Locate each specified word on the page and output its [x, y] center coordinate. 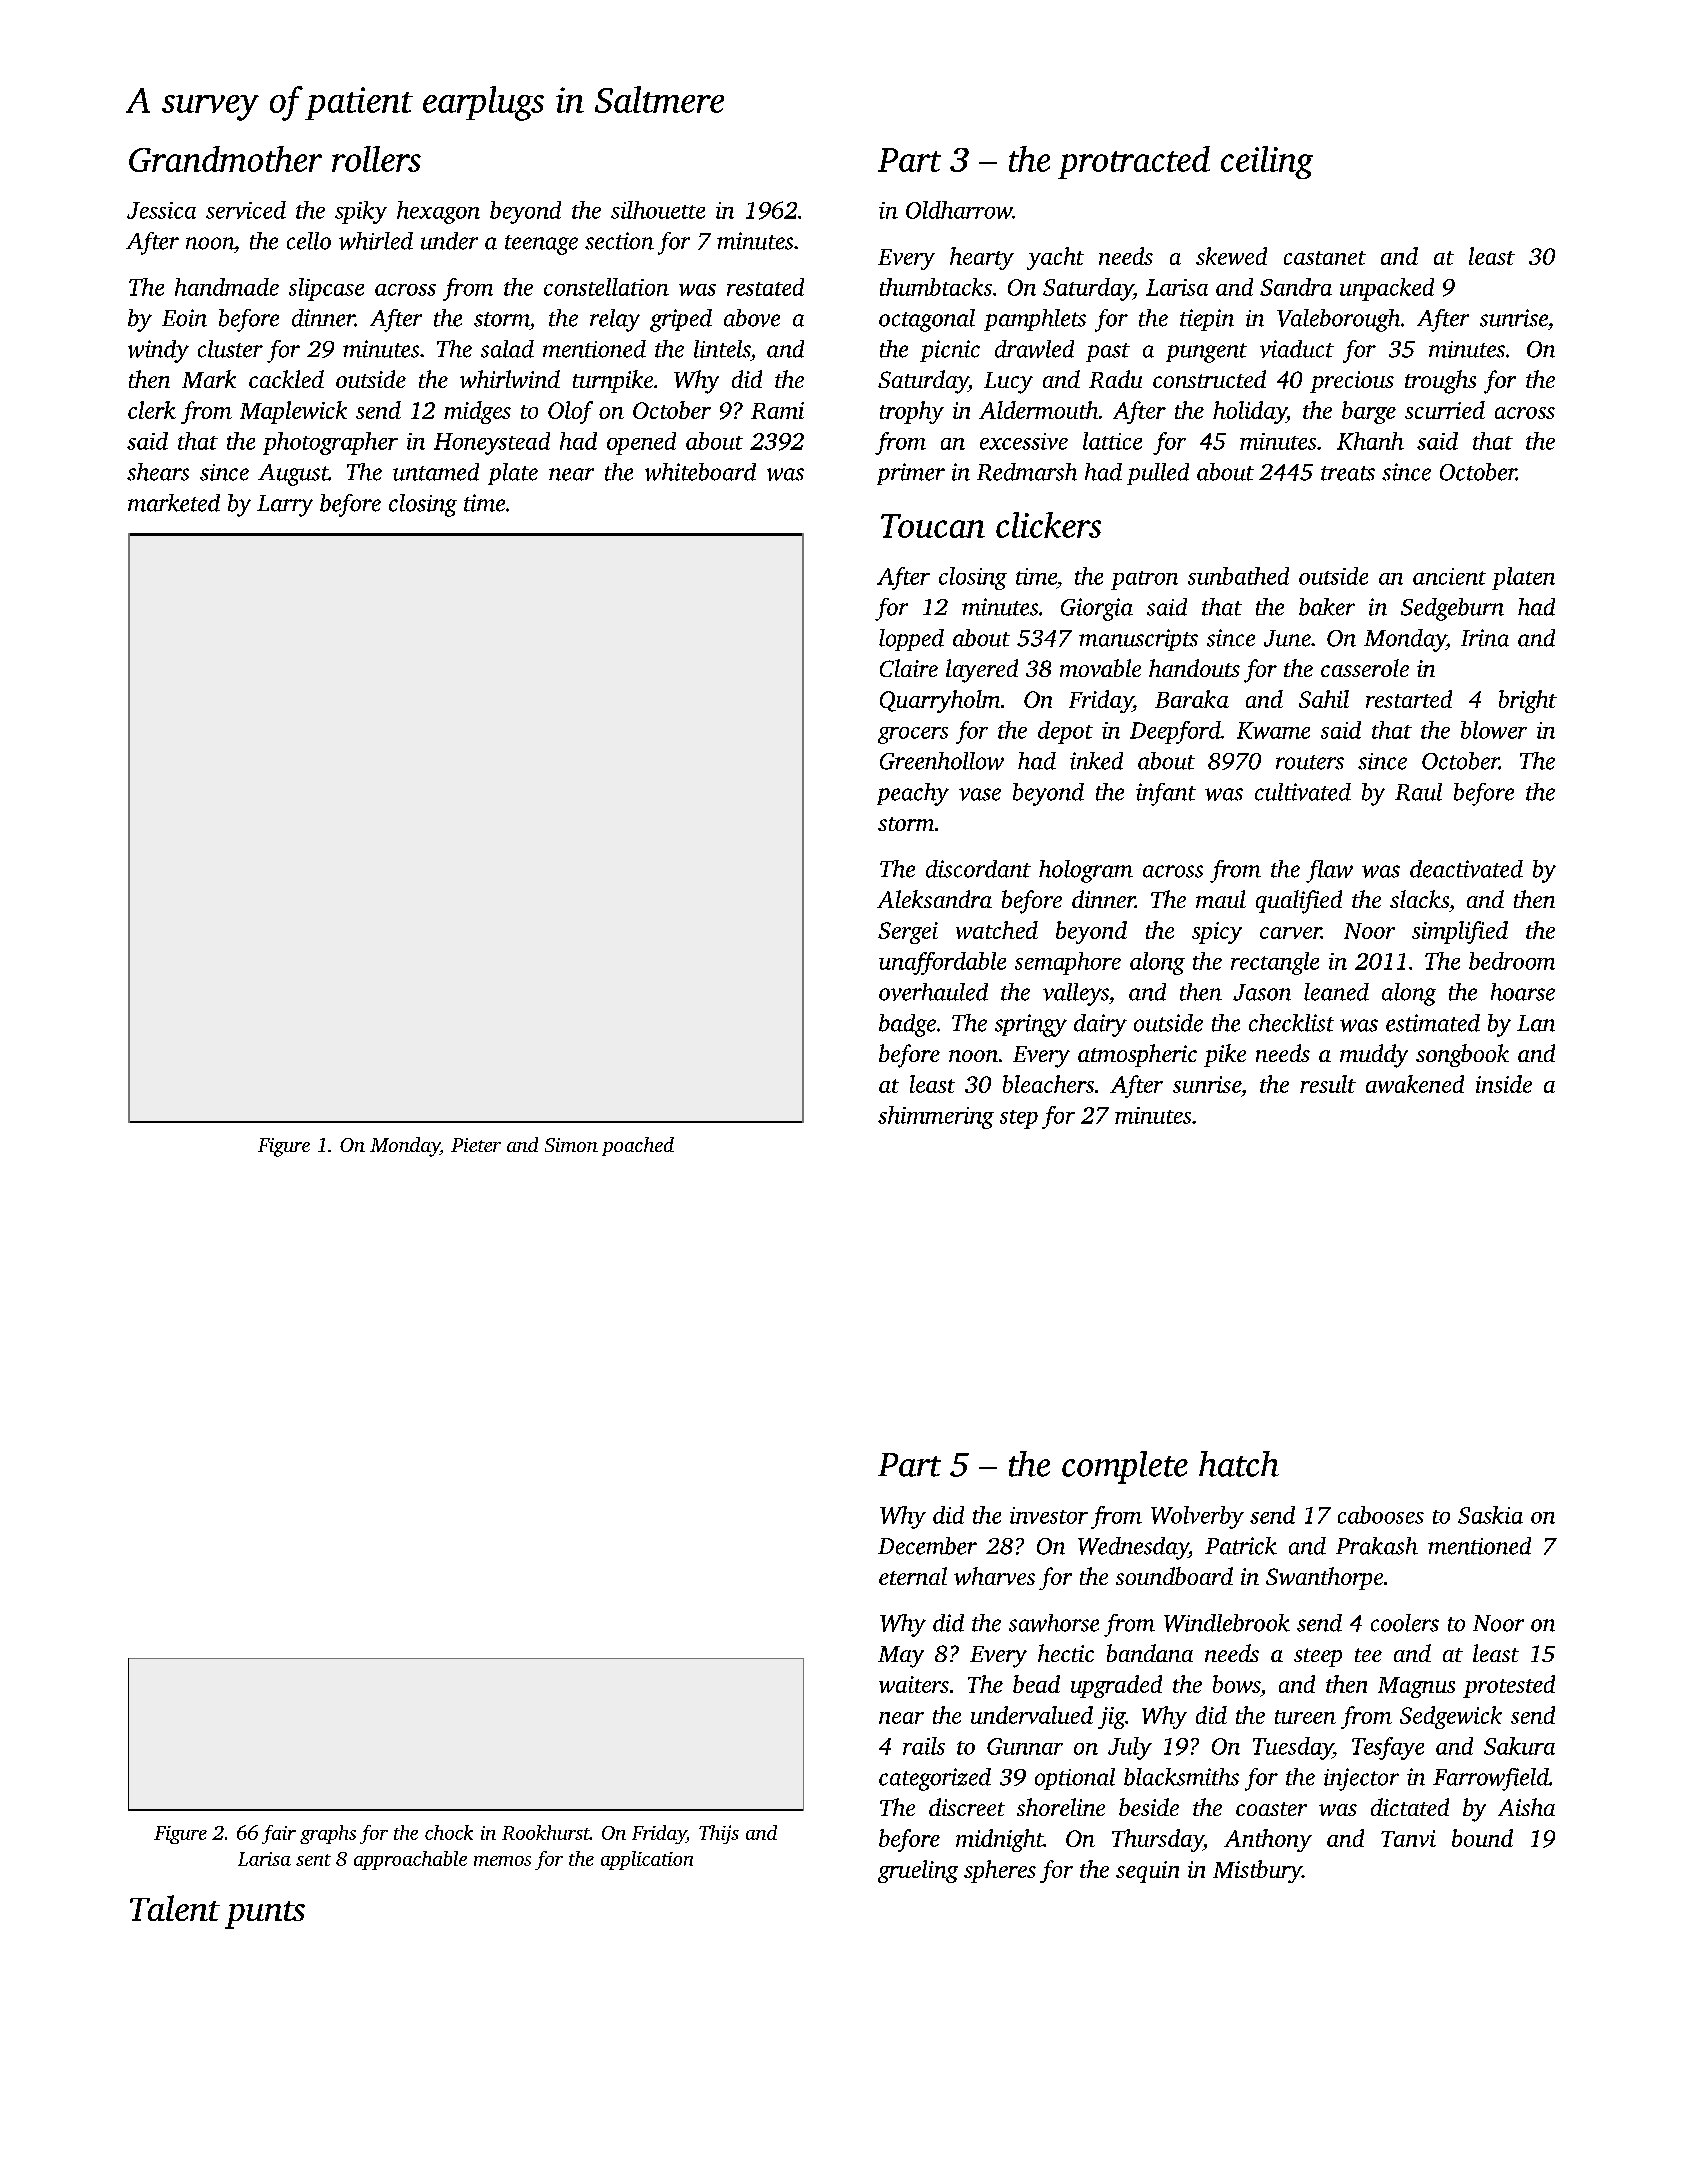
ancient [1449, 576]
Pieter [476, 1145]
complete [1125, 1467]
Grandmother [225, 159]
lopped [911, 640]
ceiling [1267, 162]
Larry [285, 506]
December [927, 1546]
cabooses [1381, 1515]
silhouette [658, 210]
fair [279, 1834]
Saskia [1490, 1515]
